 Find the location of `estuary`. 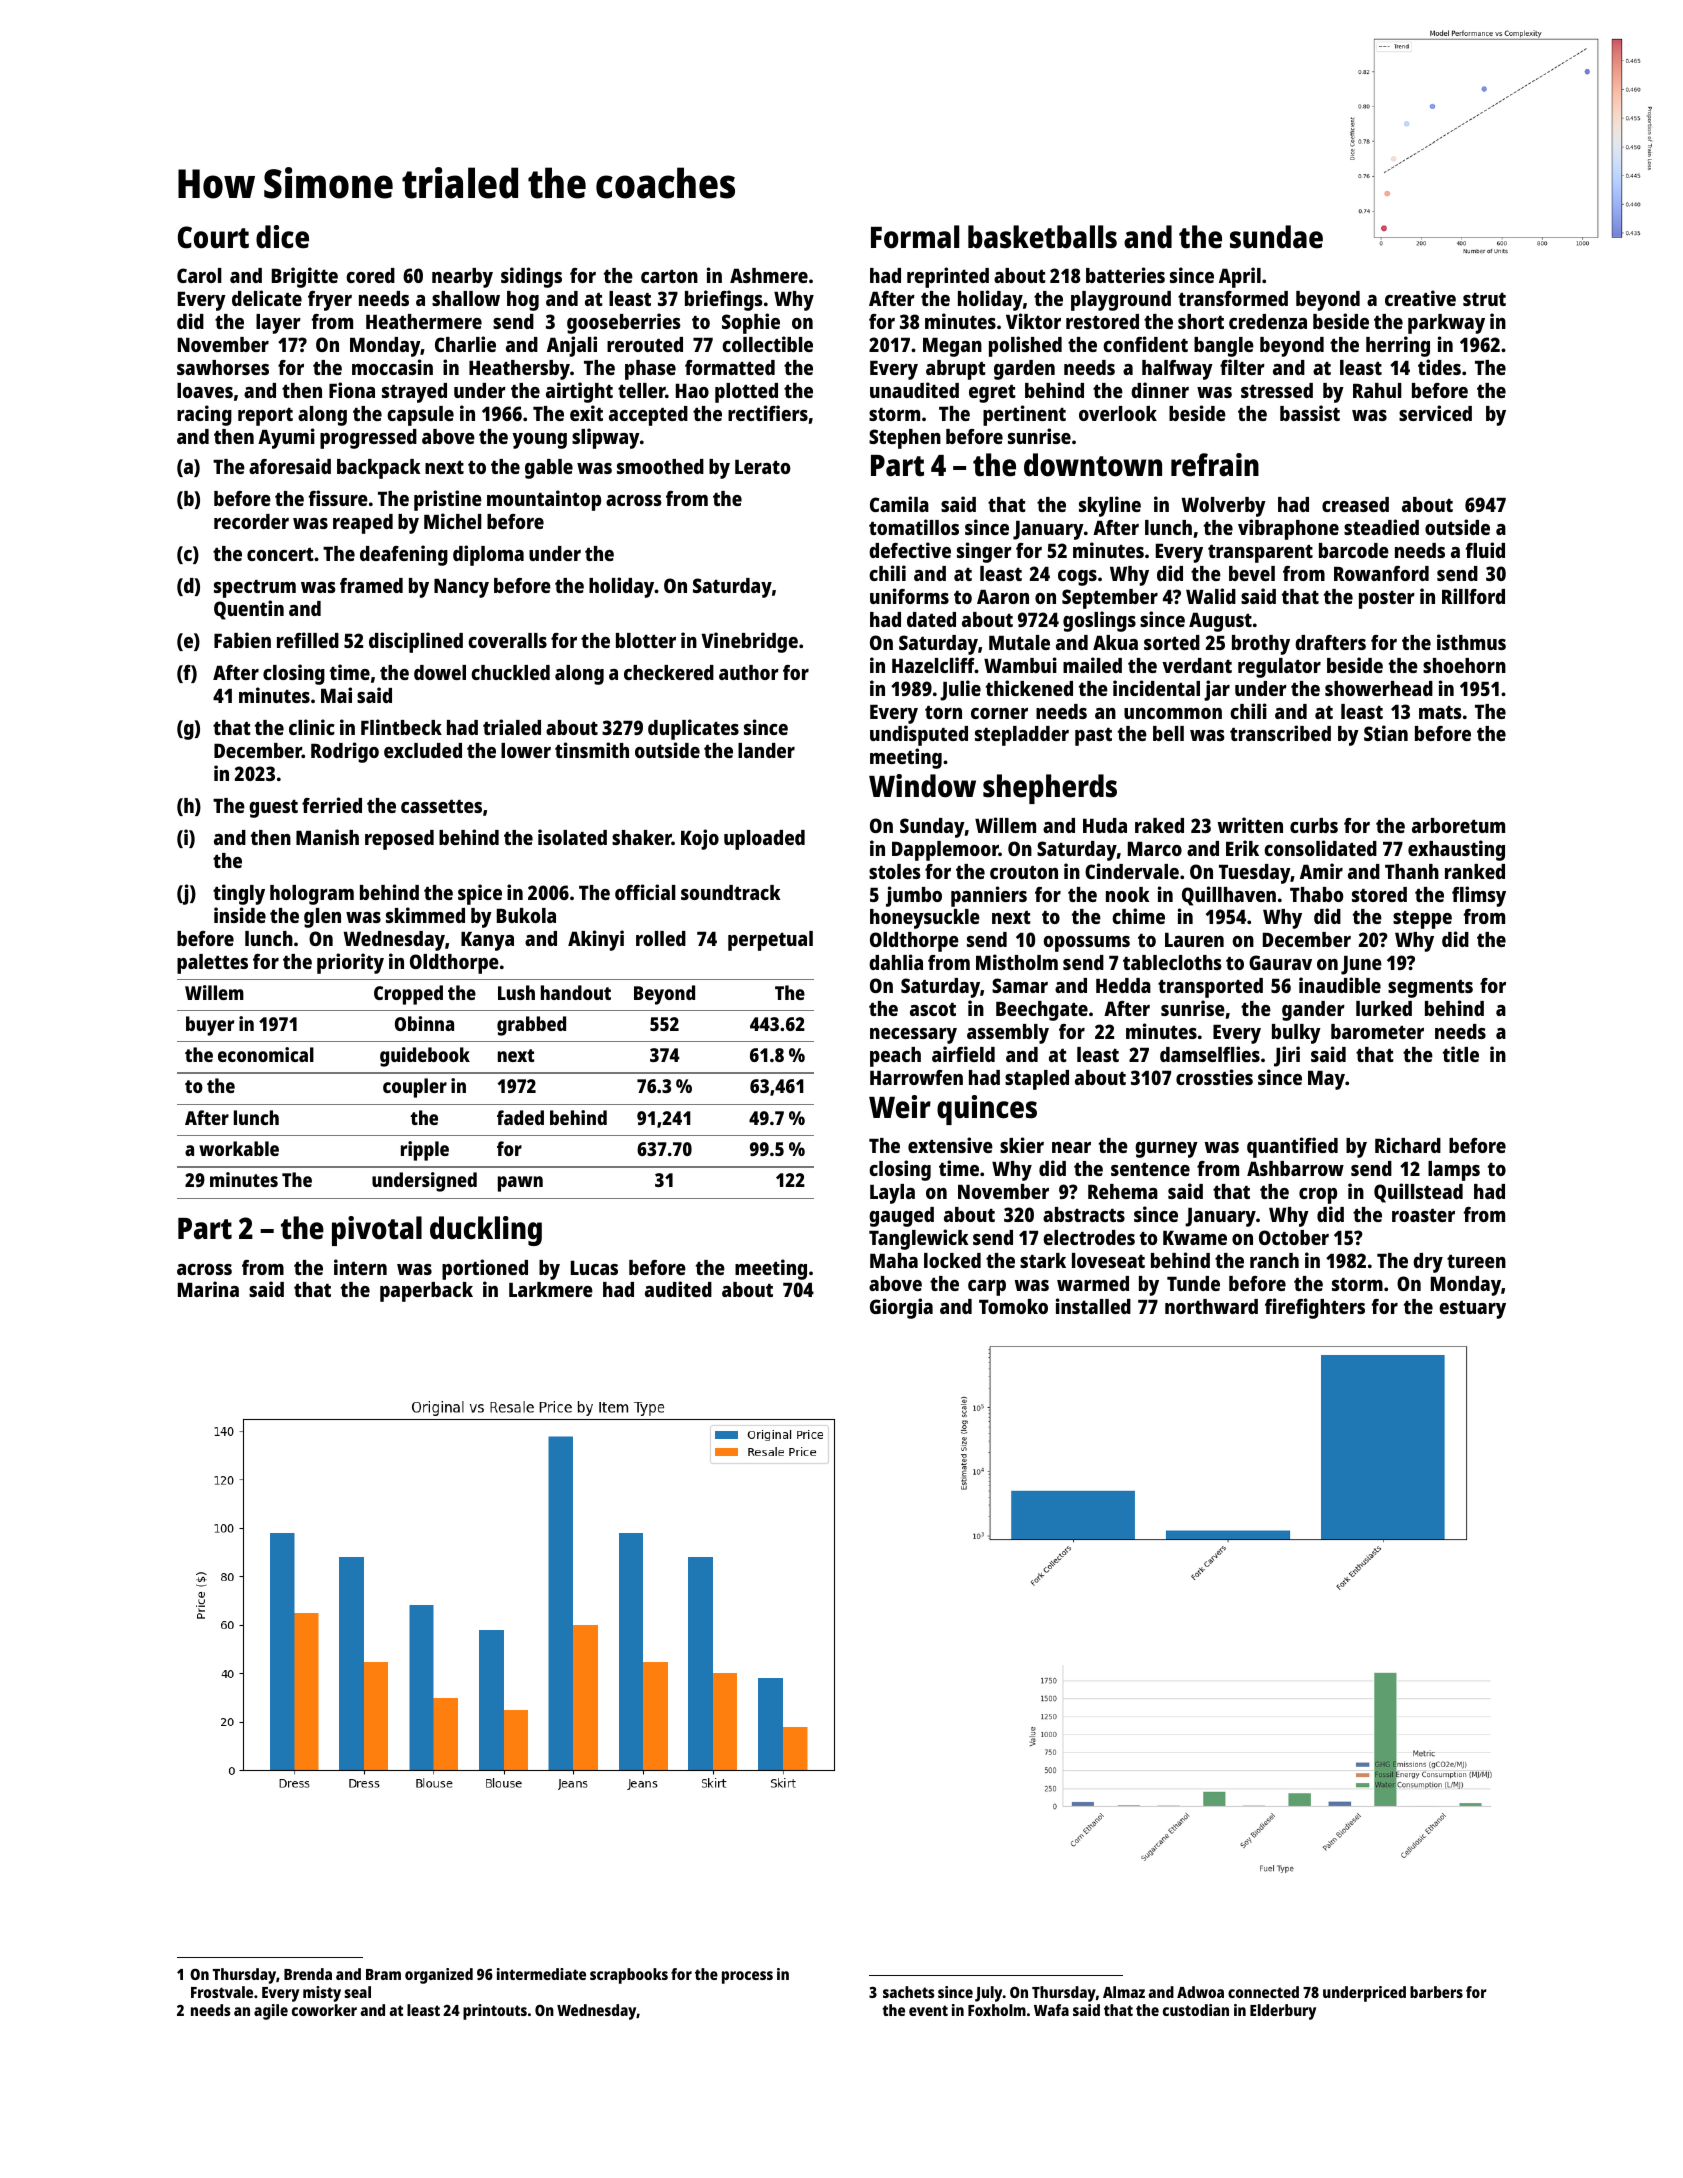

estuary is located at coordinates (1472, 1310).
